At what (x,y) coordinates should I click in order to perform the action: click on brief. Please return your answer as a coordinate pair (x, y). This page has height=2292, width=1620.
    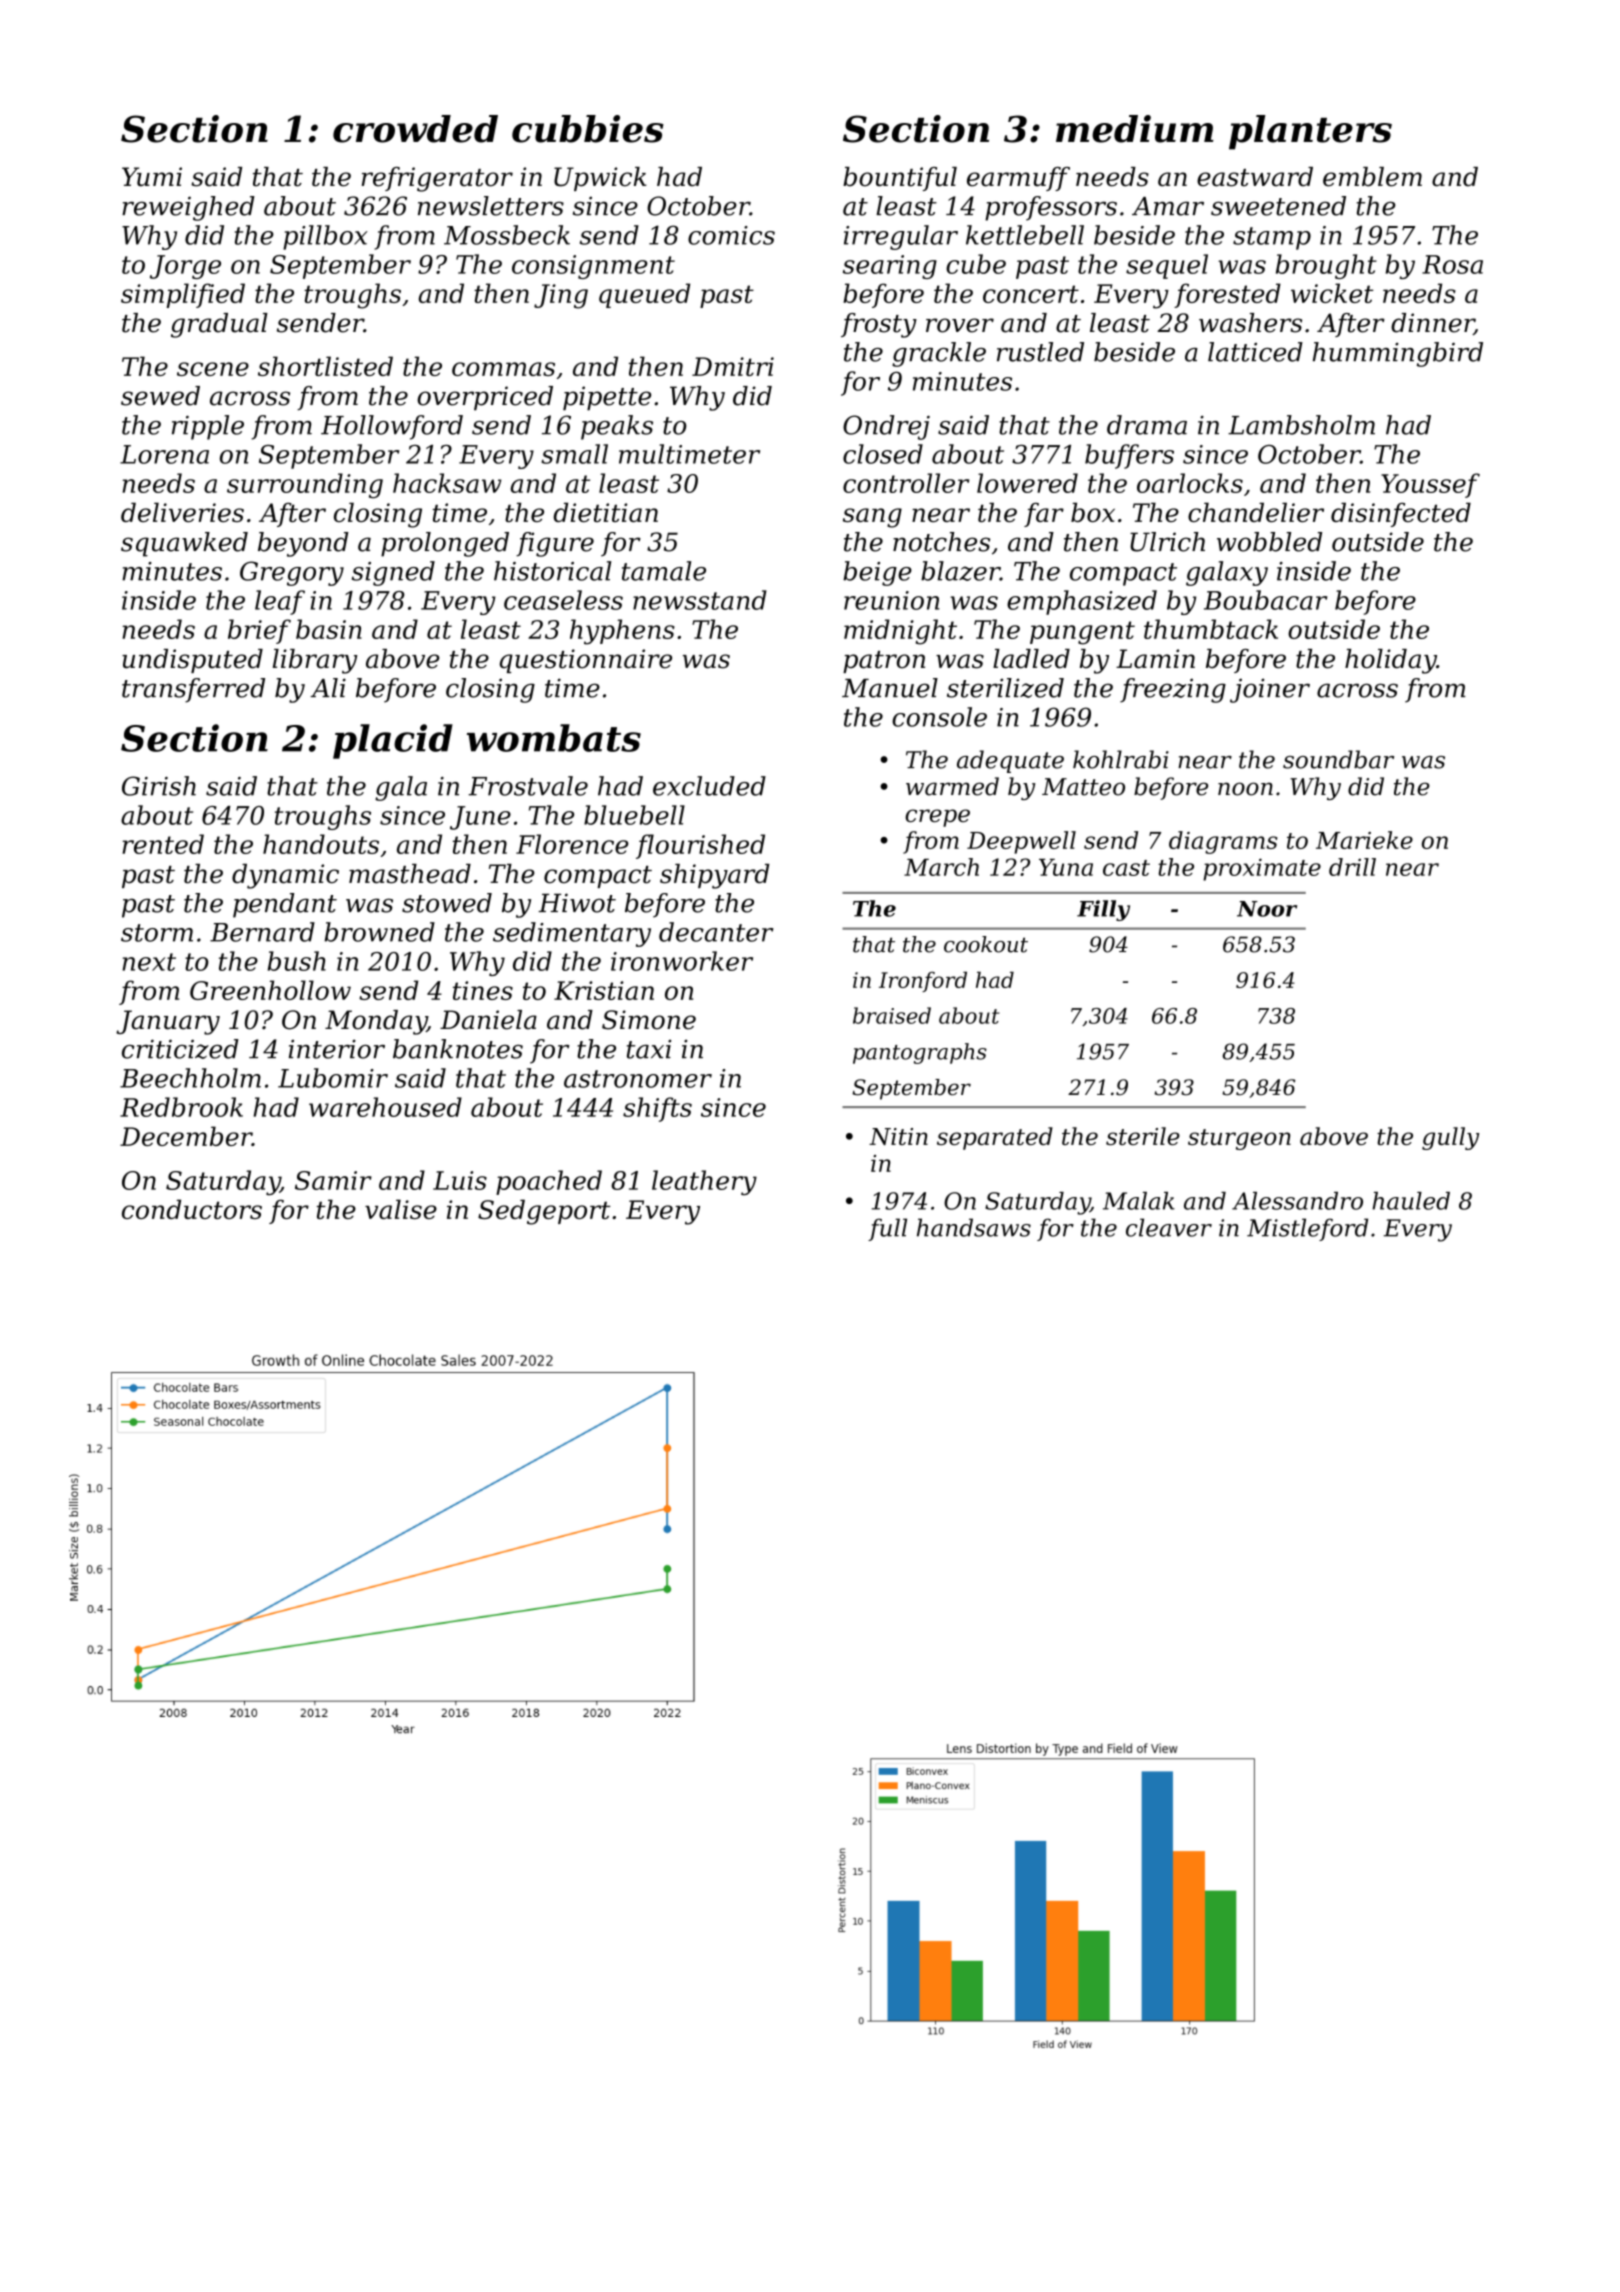
    Looking at the image, I should click on (259, 631).
